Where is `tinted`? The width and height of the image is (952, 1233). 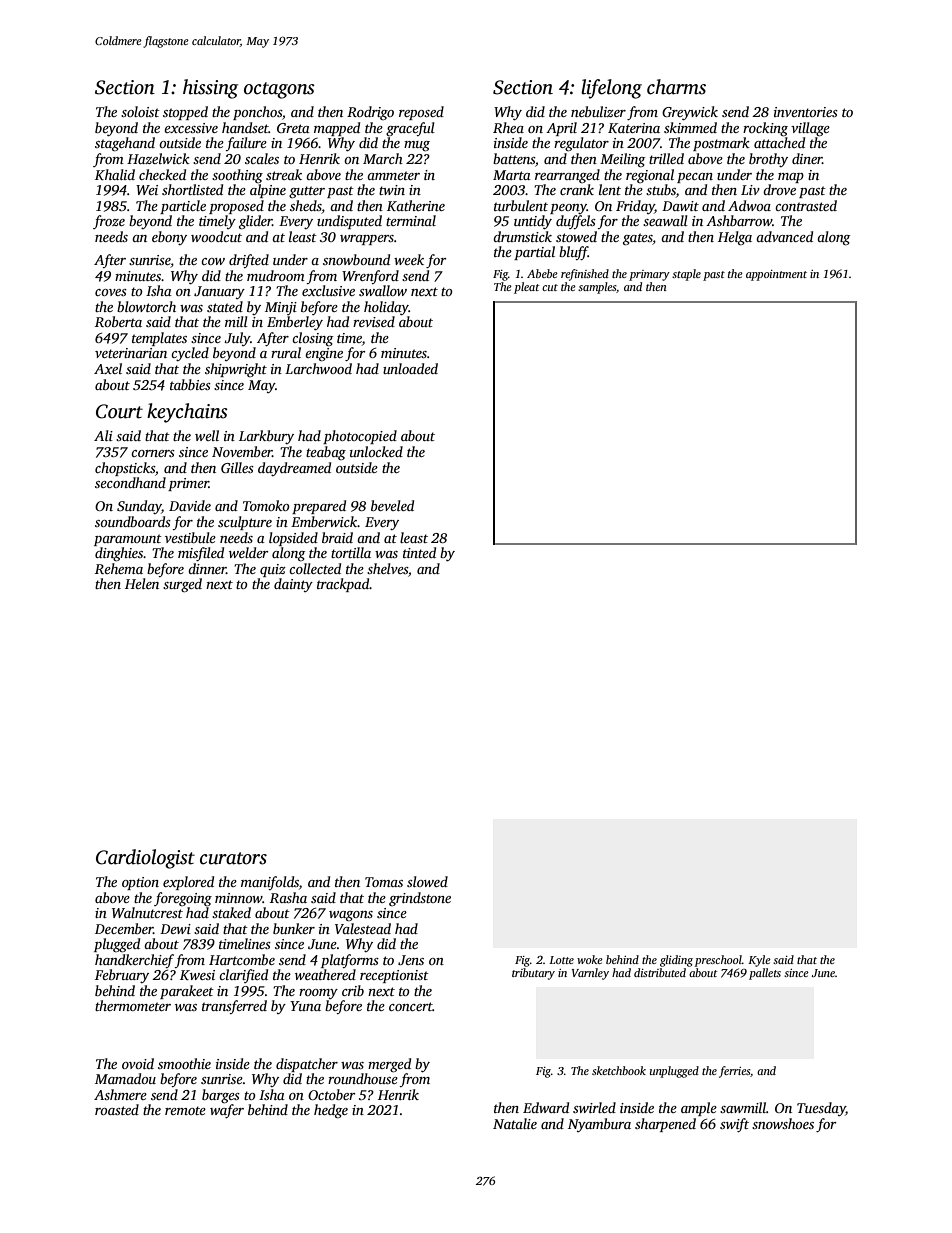 tinted is located at coordinates (419, 552).
